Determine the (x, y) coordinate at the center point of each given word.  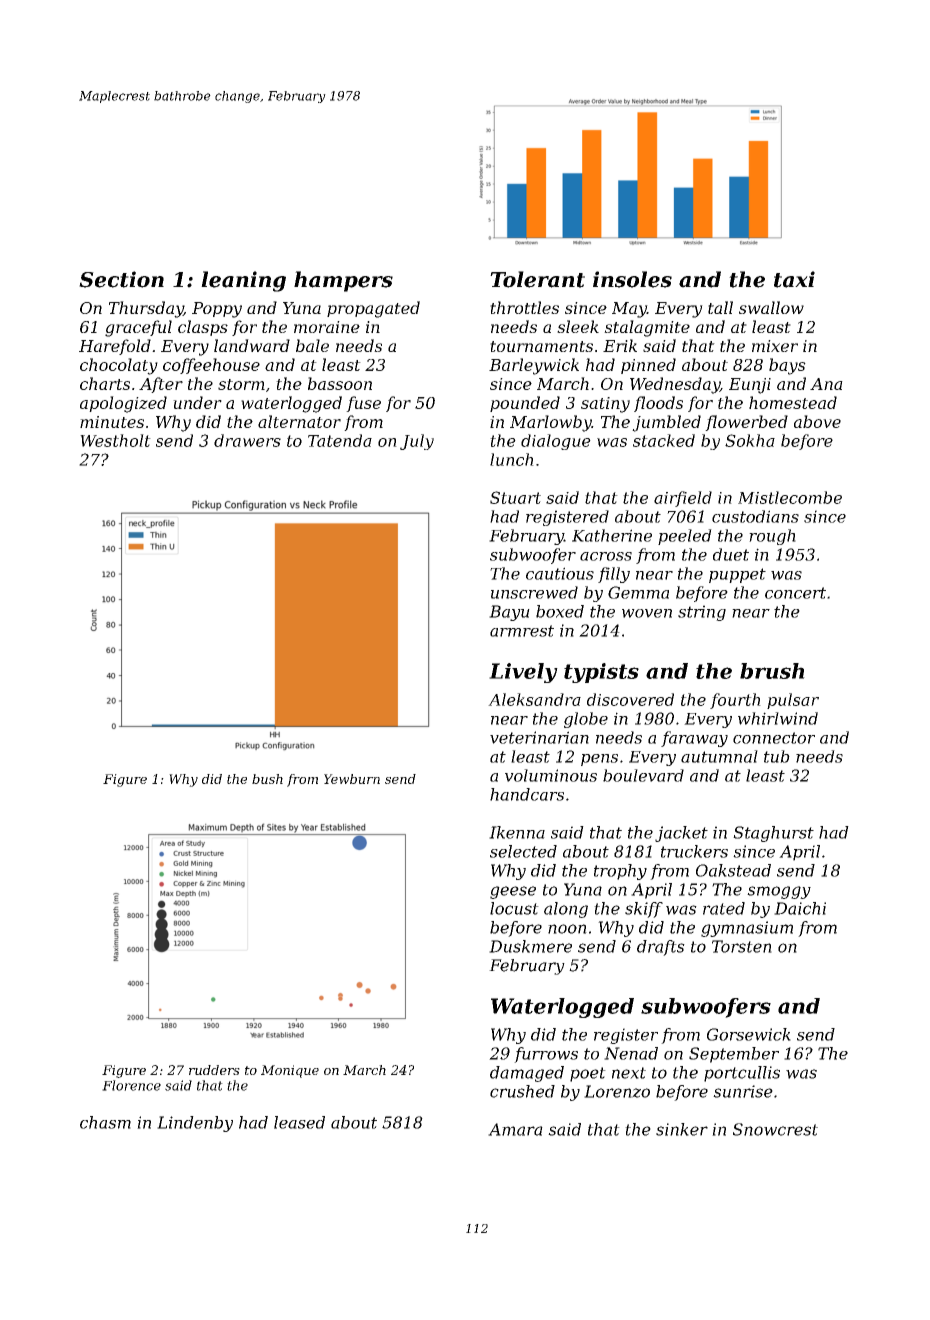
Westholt (115, 440)
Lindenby (195, 1124)
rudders (214, 1070)
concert (795, 593)
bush (267, 779)
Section (121, 279)
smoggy (779, 892)
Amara (515, 1129)
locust (514, 908)
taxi (794, 279)
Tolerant (537, 279)
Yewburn (352, 779)
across (606, 556)
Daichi (800, 908)
